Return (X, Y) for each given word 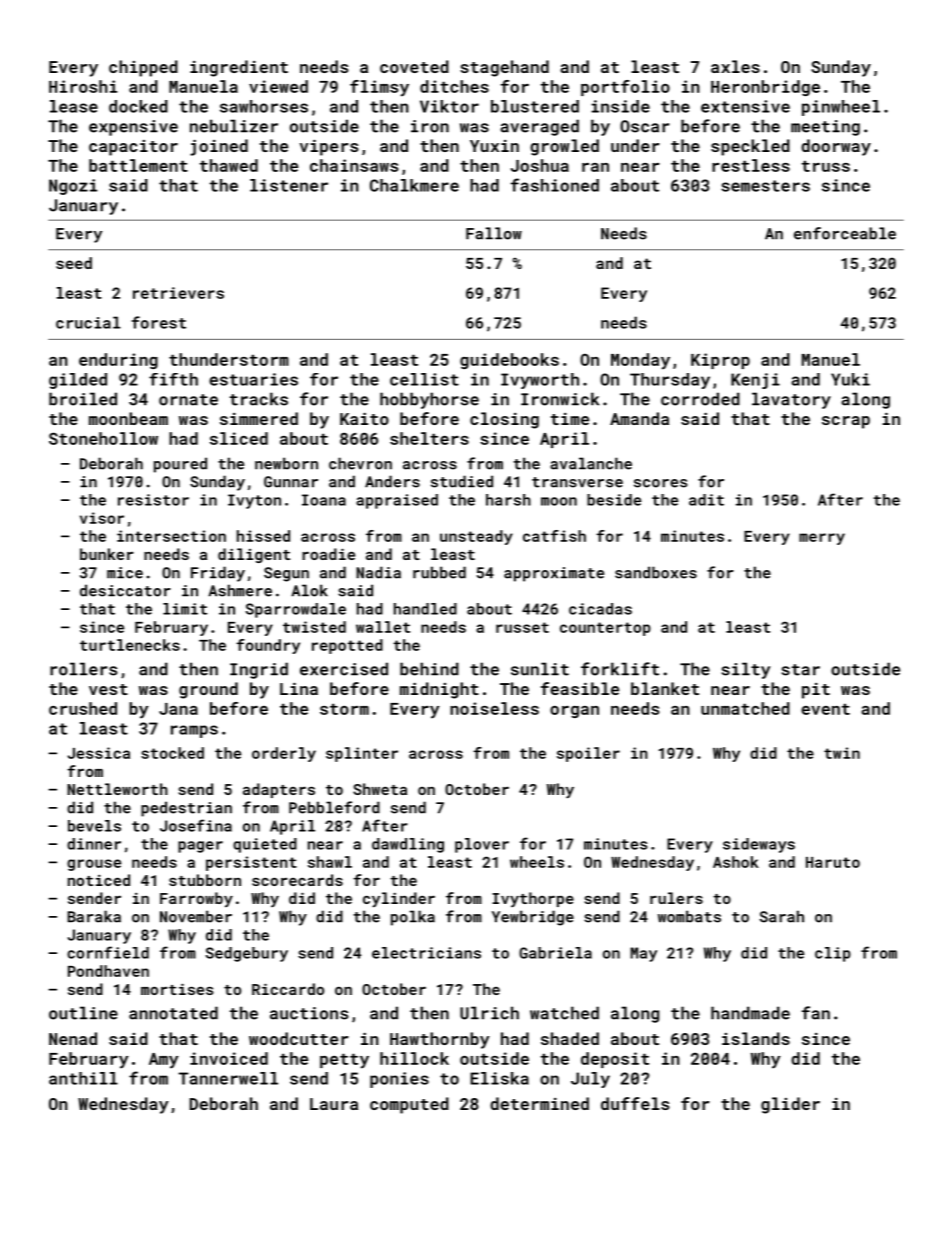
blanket (665, 688)
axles (735, 66)
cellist (424, 379)
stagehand (504, 68)
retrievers (178, 293)
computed (409, 1105)
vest (108, 689)
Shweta (380, 789)
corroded (700, 399)
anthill (83, 1078)
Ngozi (73, 187)
